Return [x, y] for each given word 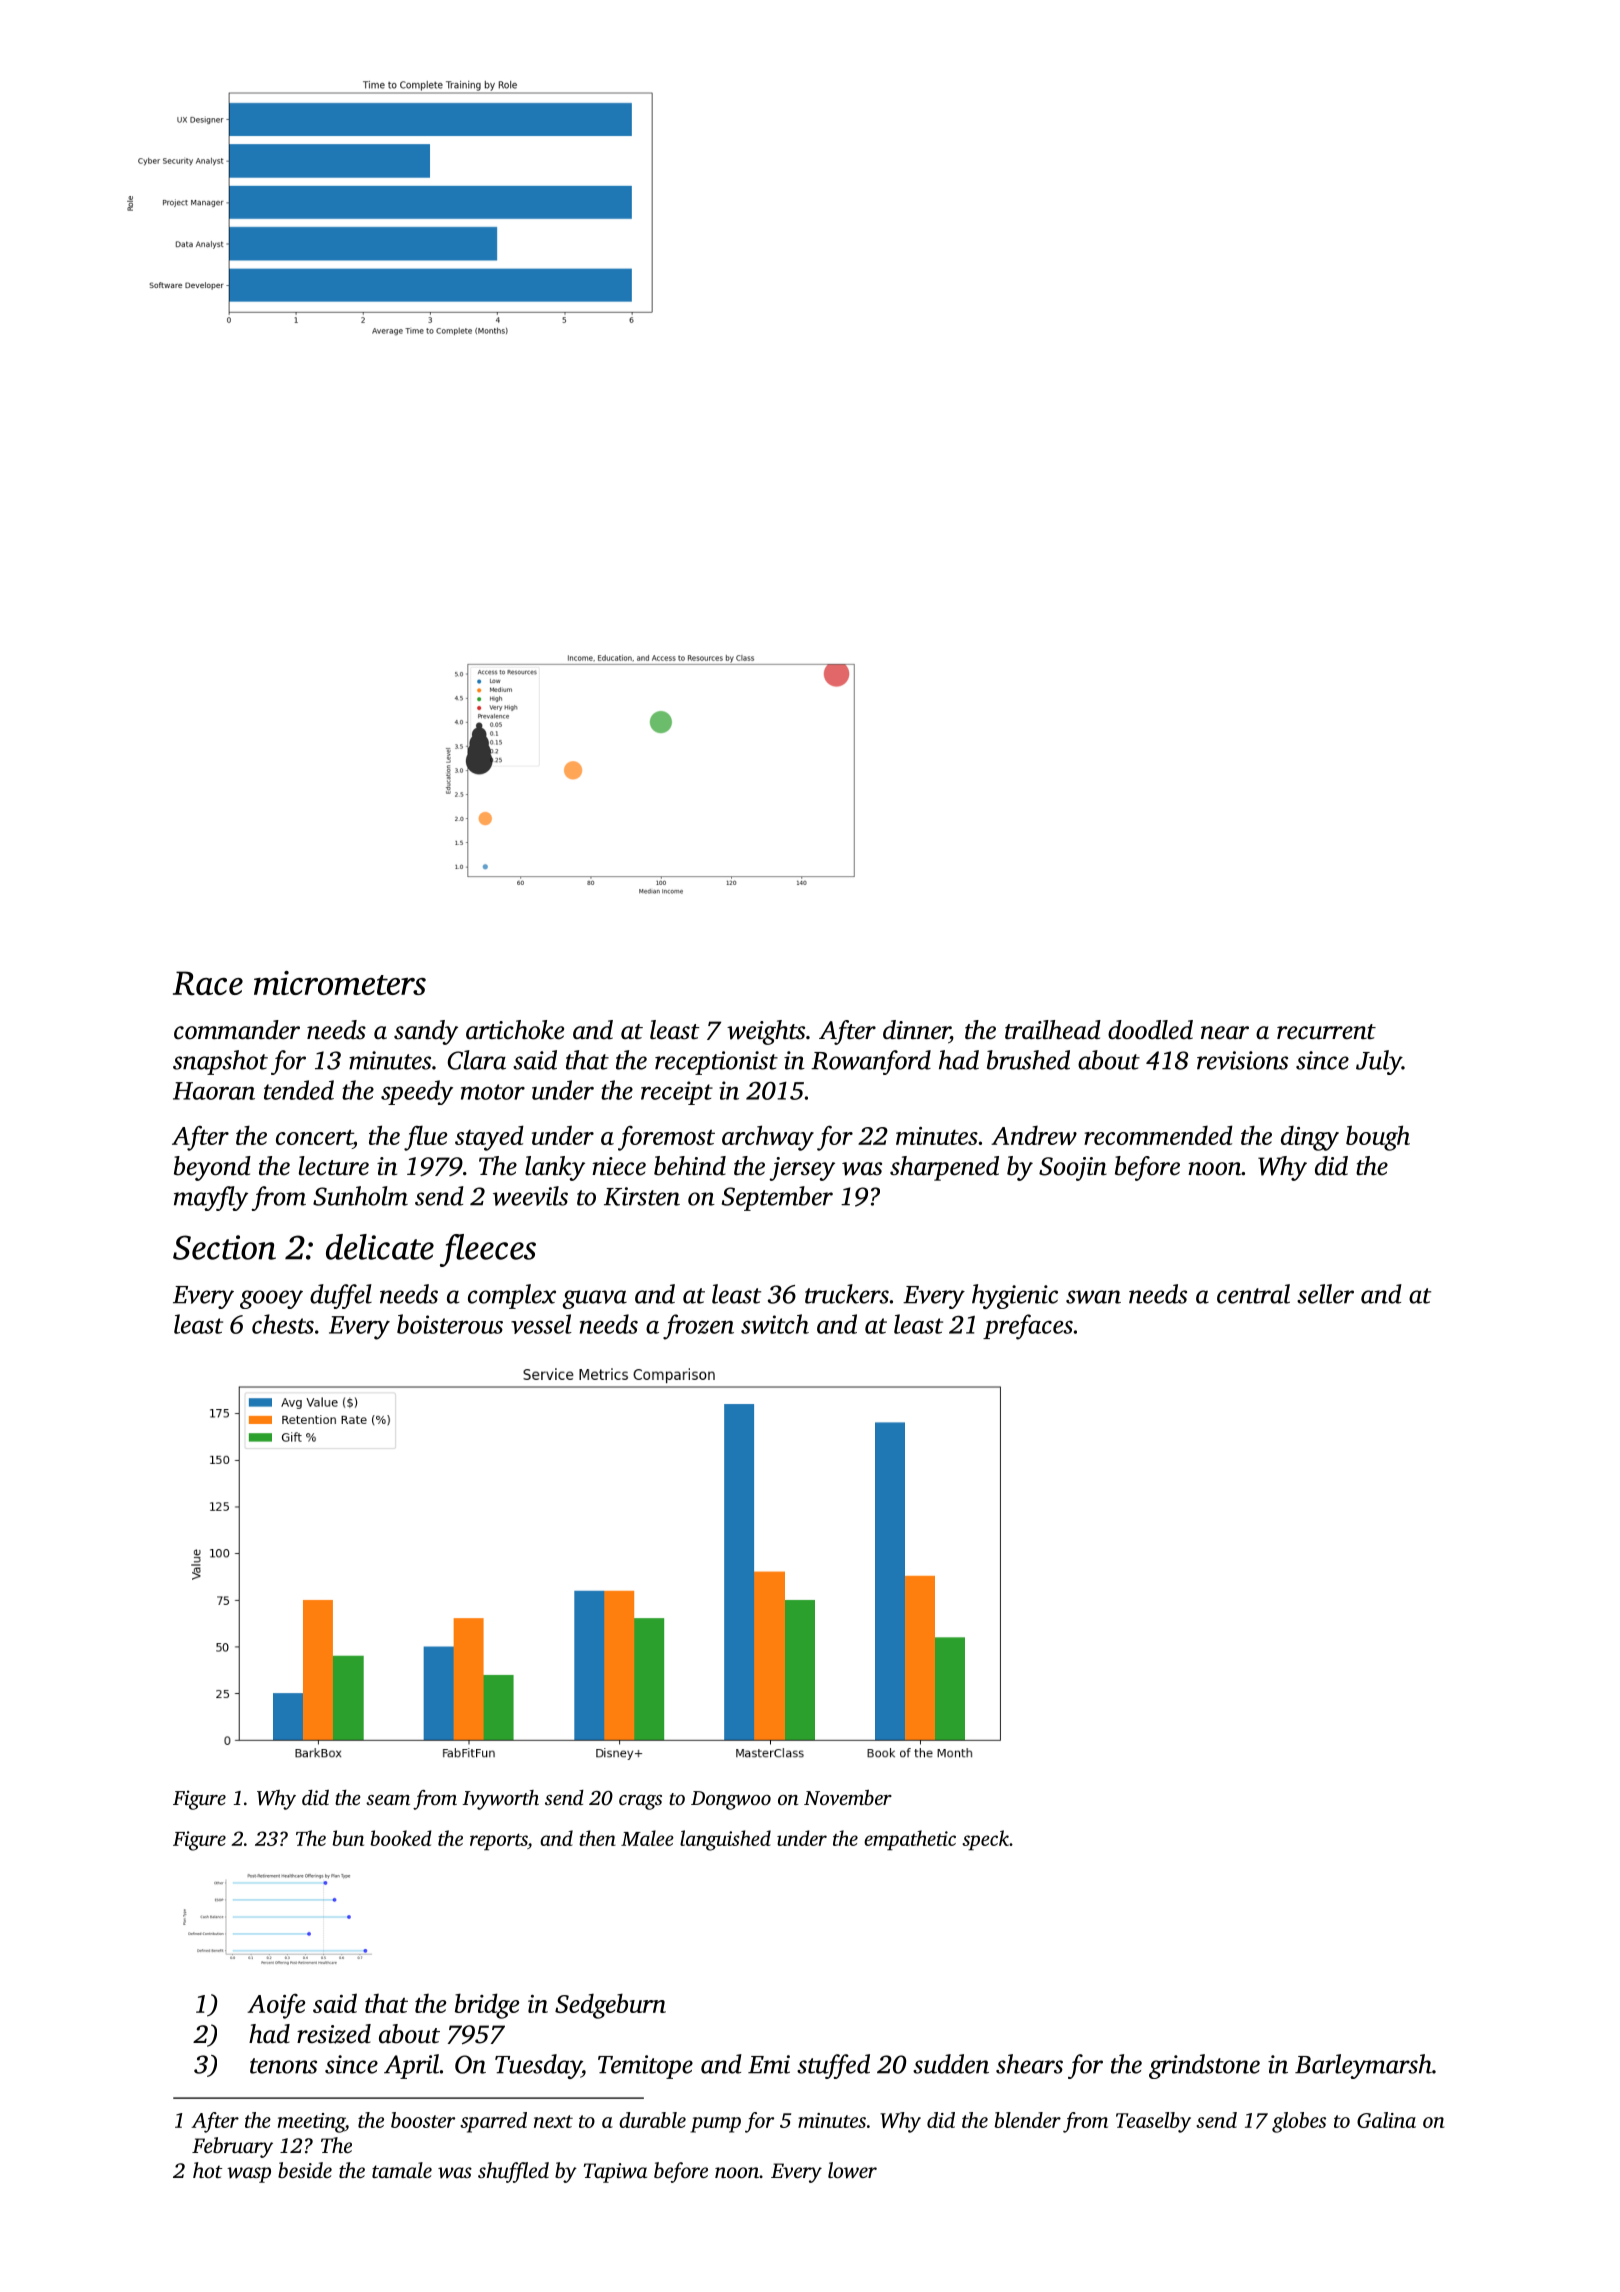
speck [985, 1840]
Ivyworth [500, 1800]
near [1225, 1033]
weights [766, 1032]
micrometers [340, 983]
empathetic [910, 1840]
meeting [311, 2123]
